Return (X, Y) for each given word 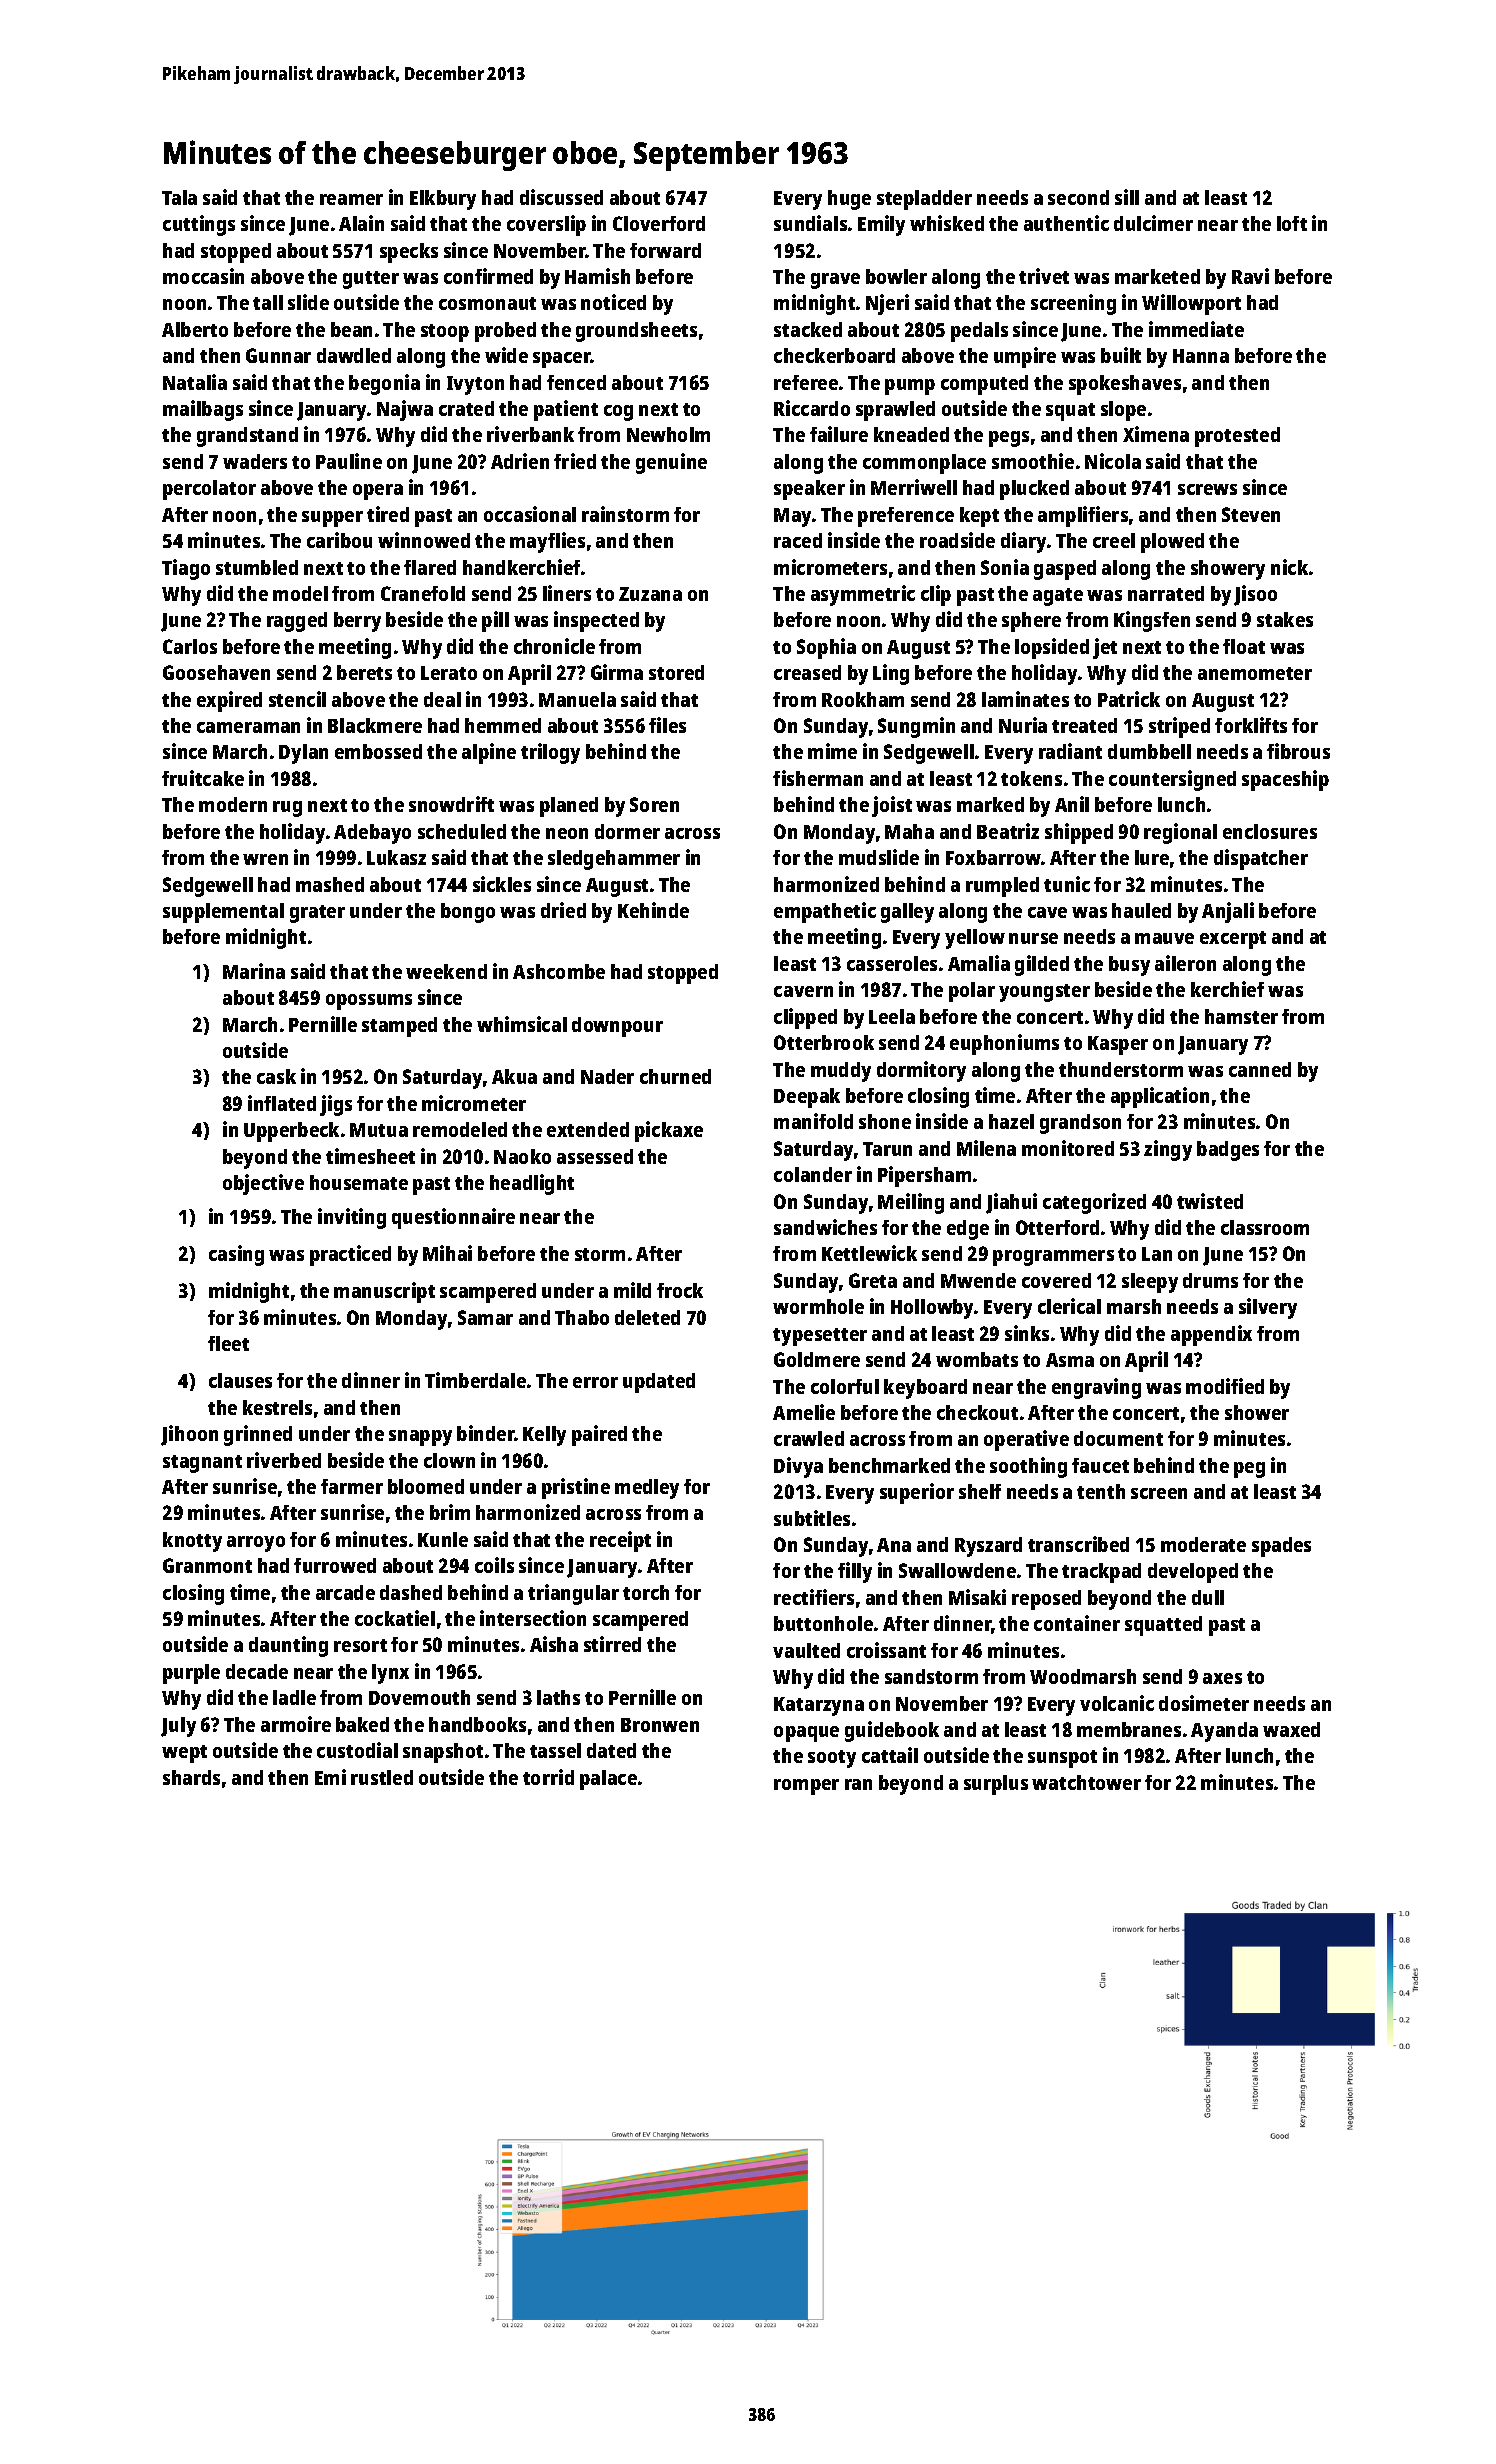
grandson (1080, 1124)
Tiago (186, 569)
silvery (1268, 1308)
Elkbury (443, 200)
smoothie (1033, 461)
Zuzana (650, 594)
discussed (561, 197)
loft (1292, 223)
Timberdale (475, 1380)
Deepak (807, 1098)
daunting (288, 1646)
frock (680, 1290)
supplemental (223, 913)
